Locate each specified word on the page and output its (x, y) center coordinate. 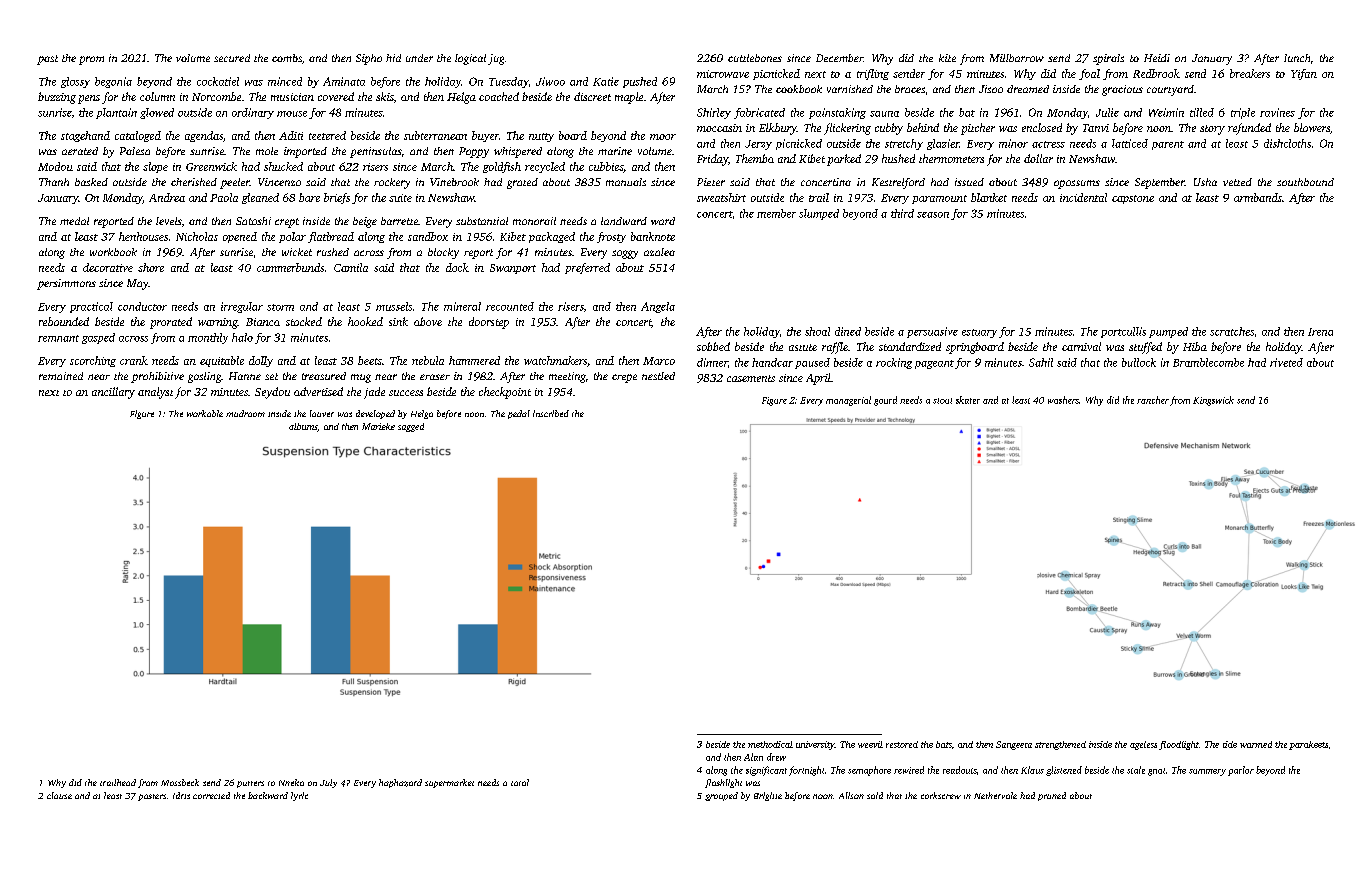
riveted (1286, 362)
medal (74, 221)
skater (968, 400)
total (520, 782)
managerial (848, 401)
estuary (979, 333)
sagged (411, 427)
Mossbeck (180, 782)
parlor (1241, 771)
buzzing (57, 98)
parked (844, 160)
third (902, 213)
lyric (299, 796)
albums (303, 426)
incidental (1083, 197)
